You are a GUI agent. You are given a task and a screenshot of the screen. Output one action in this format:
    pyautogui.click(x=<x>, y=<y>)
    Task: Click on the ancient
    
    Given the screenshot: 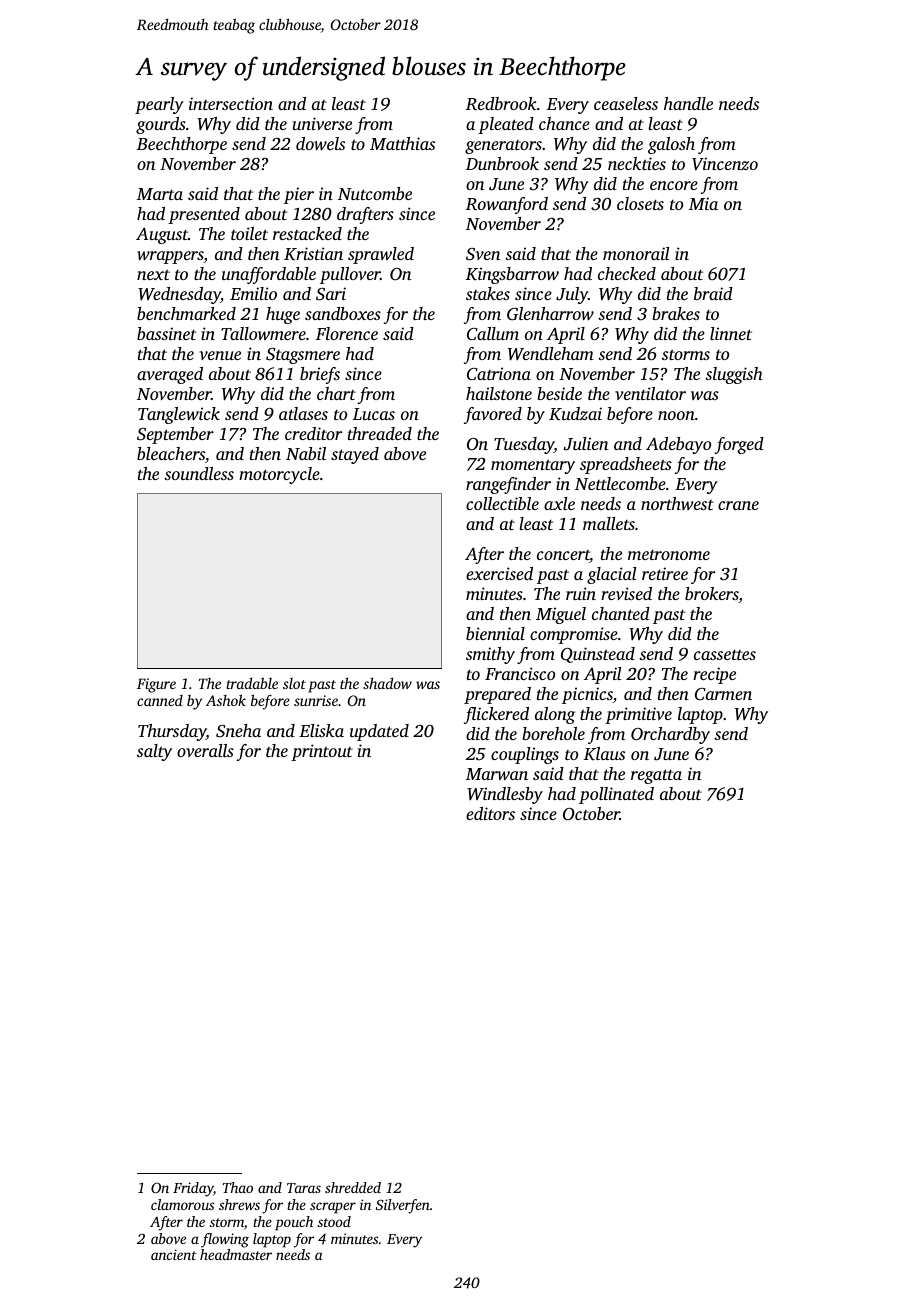 What is the action you would take?
    pyautogui.click(x=174, y=1254)
